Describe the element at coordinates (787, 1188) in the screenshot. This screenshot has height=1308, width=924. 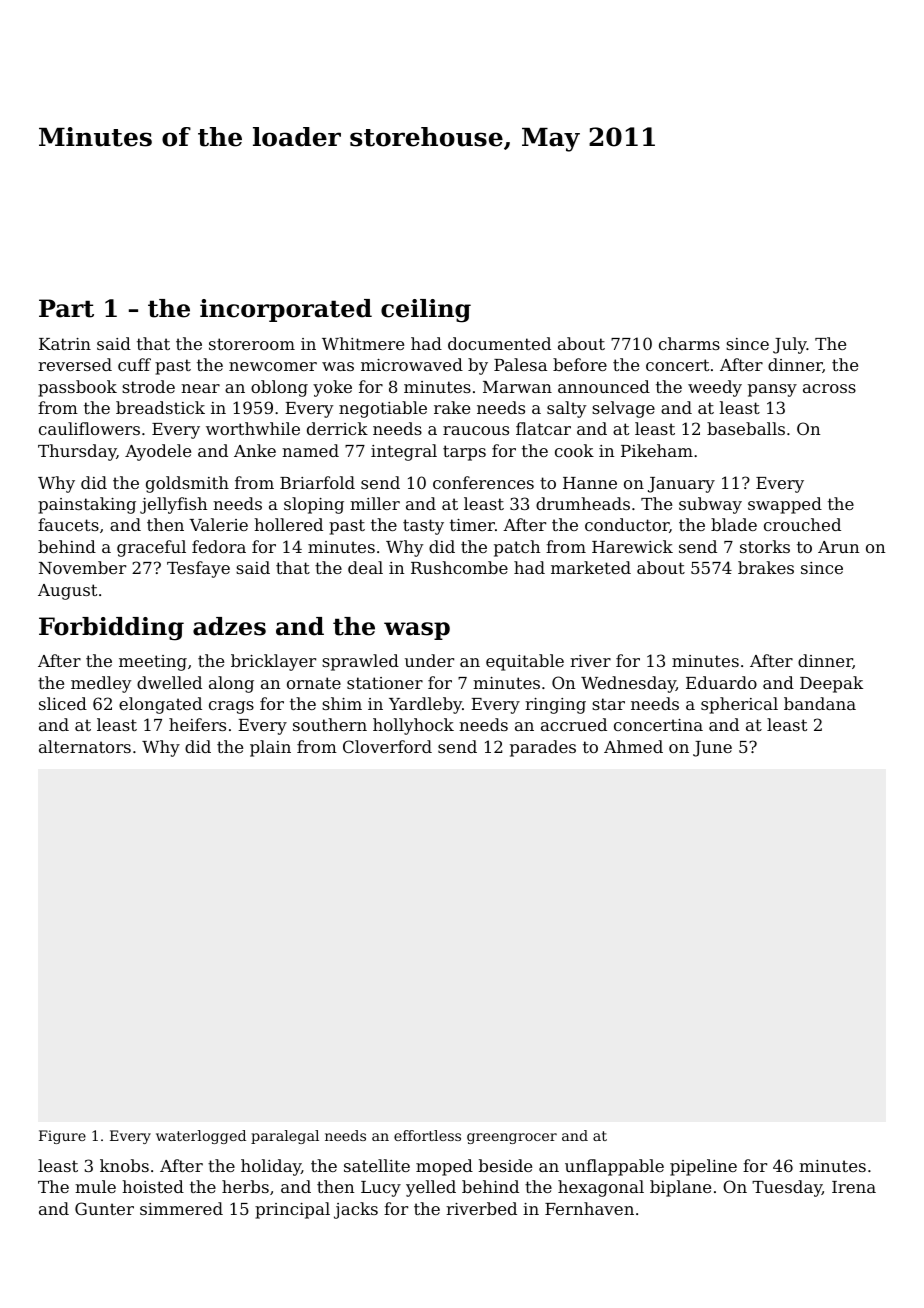
I see `Tuesday` at that location.
